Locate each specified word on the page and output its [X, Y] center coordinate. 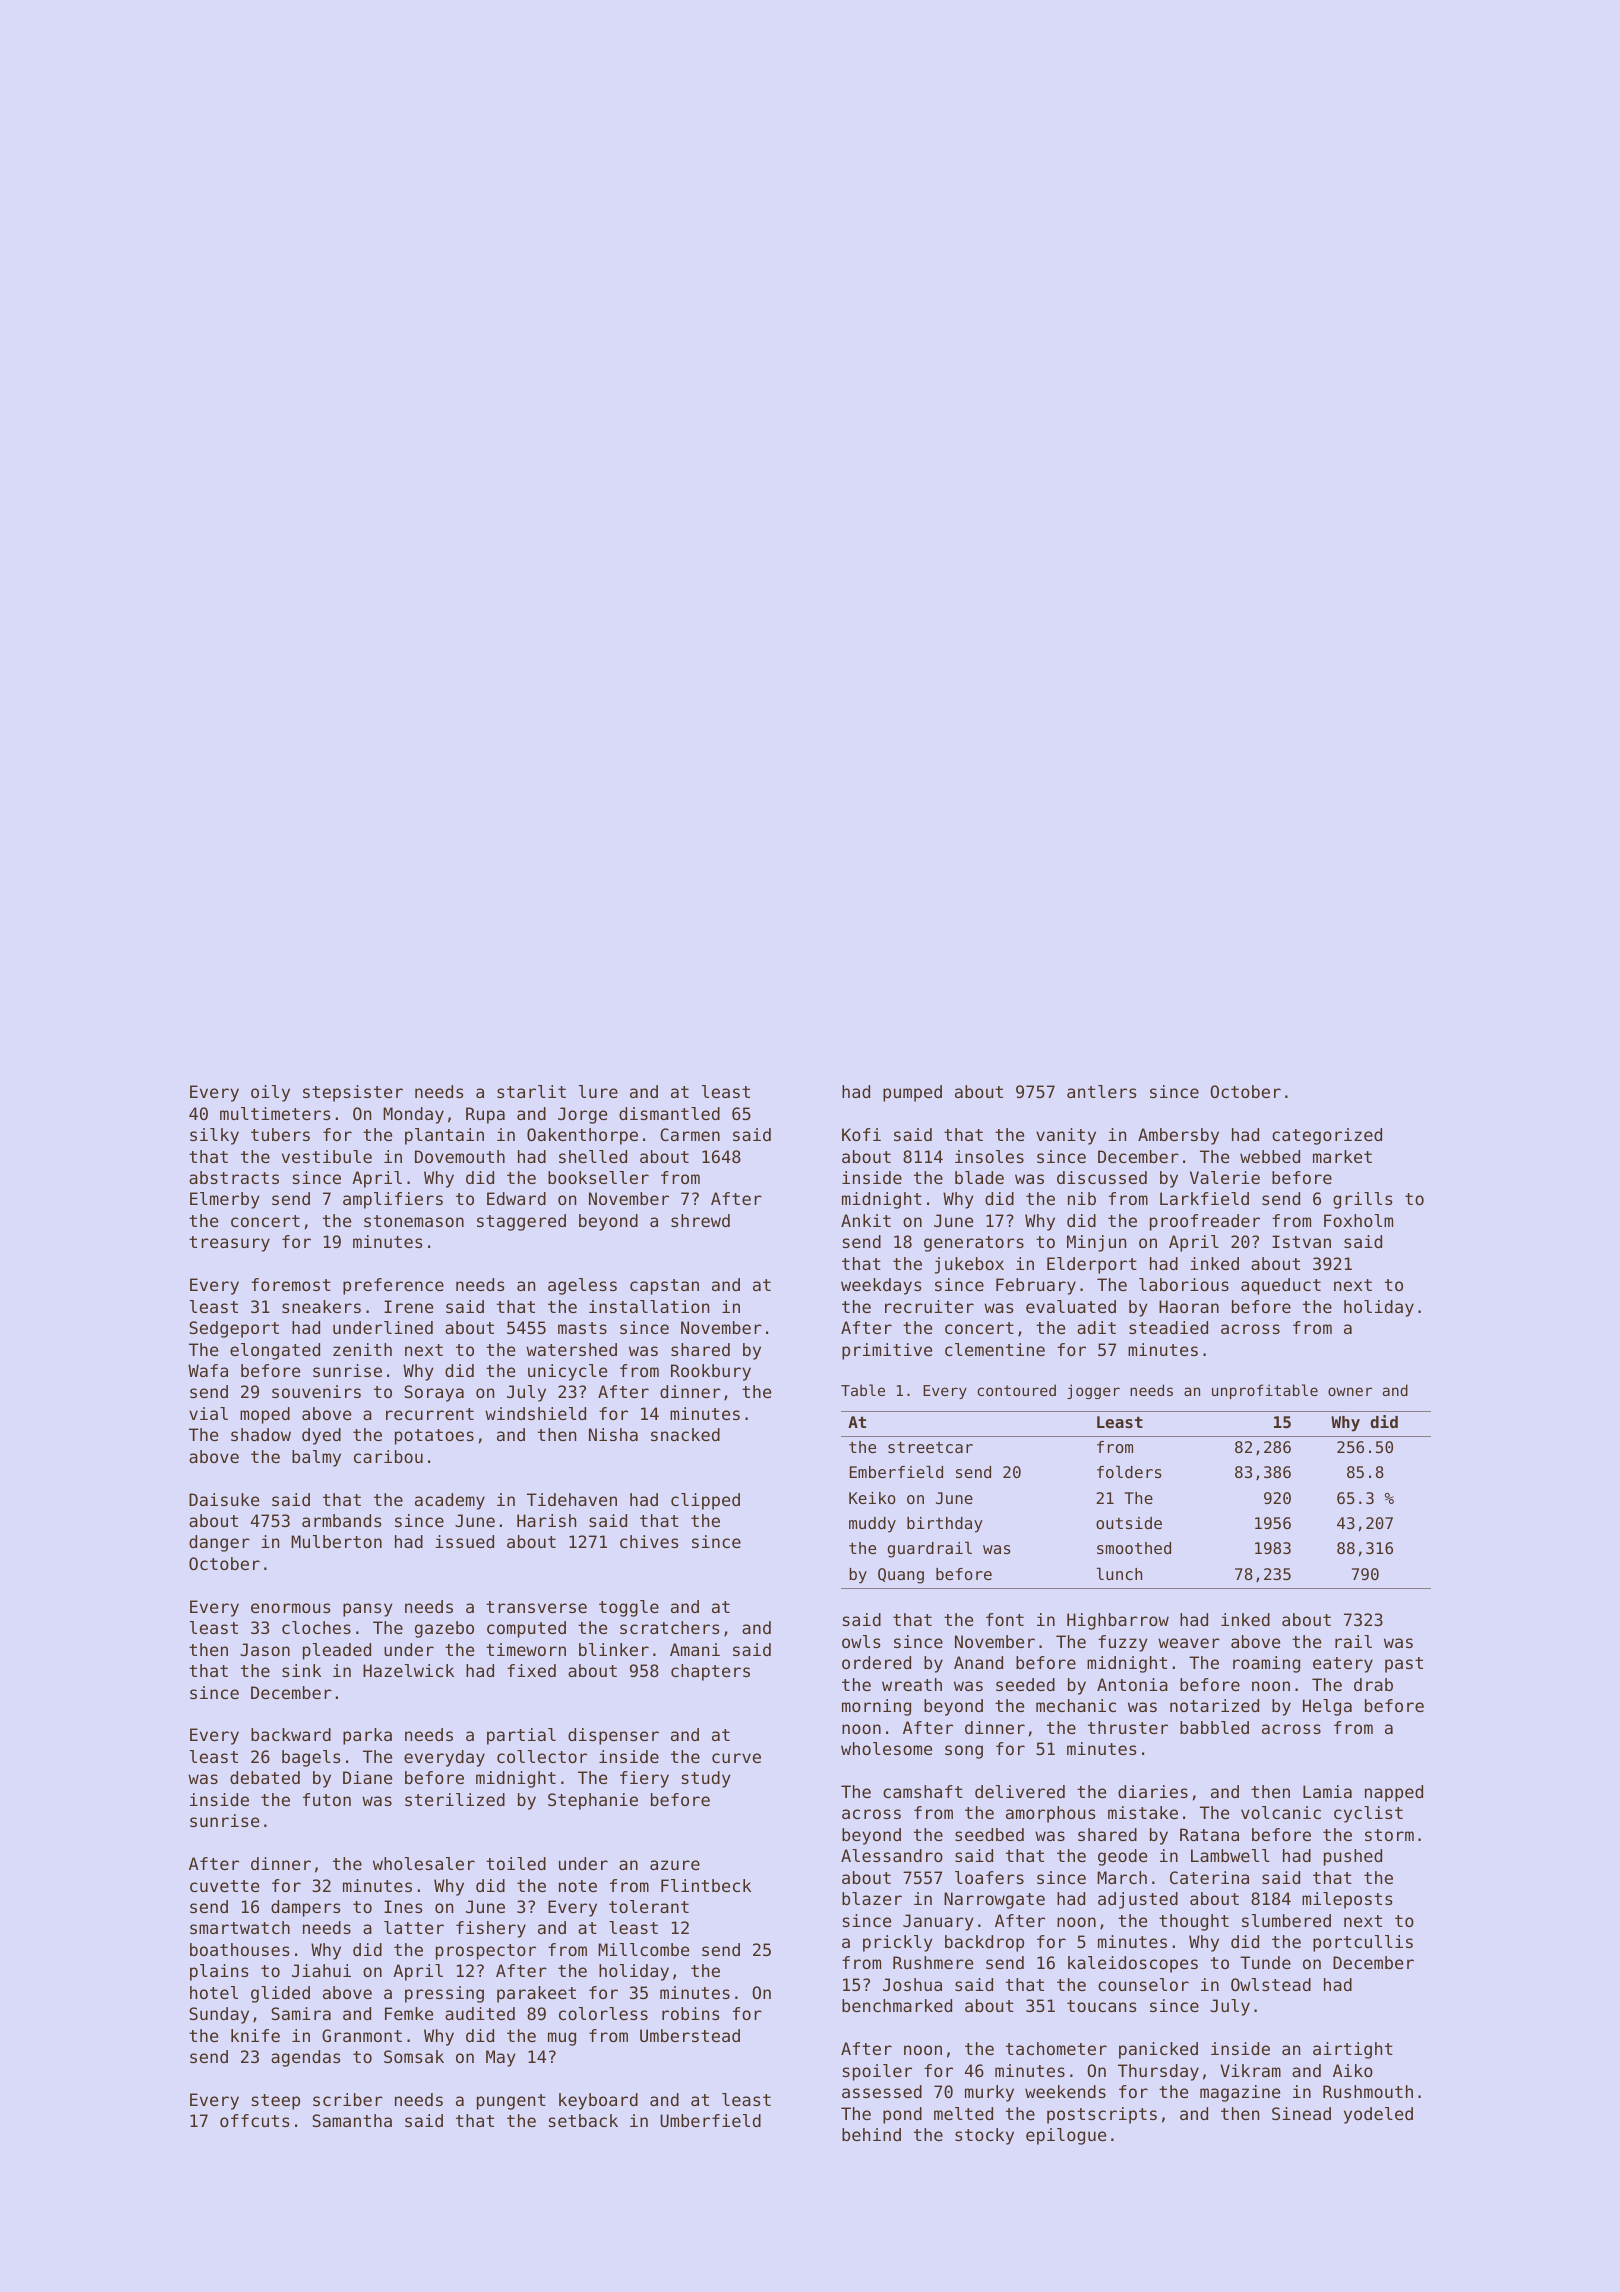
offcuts [254, 2120]
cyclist [1368, 1814]
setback [583, 2120]
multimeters [275, 1113]
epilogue [1066, 2136]
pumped [912, 1093]
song [964, 1752]
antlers [1101, 1091]
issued [464, 1541]
